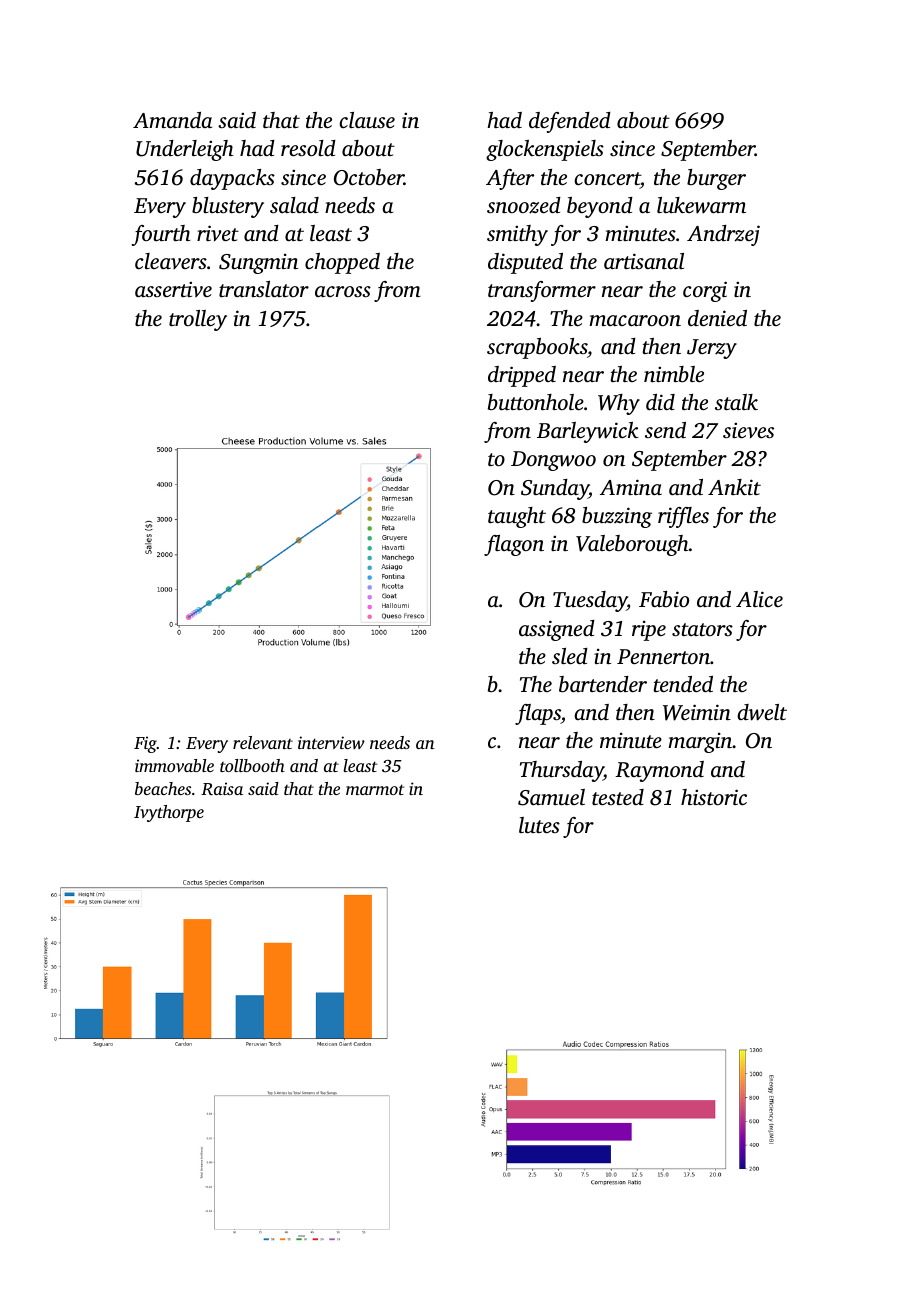  What do you see at coordinates (674, 374) in the page?
I see `nimble` at bounding box center [674, 374].
